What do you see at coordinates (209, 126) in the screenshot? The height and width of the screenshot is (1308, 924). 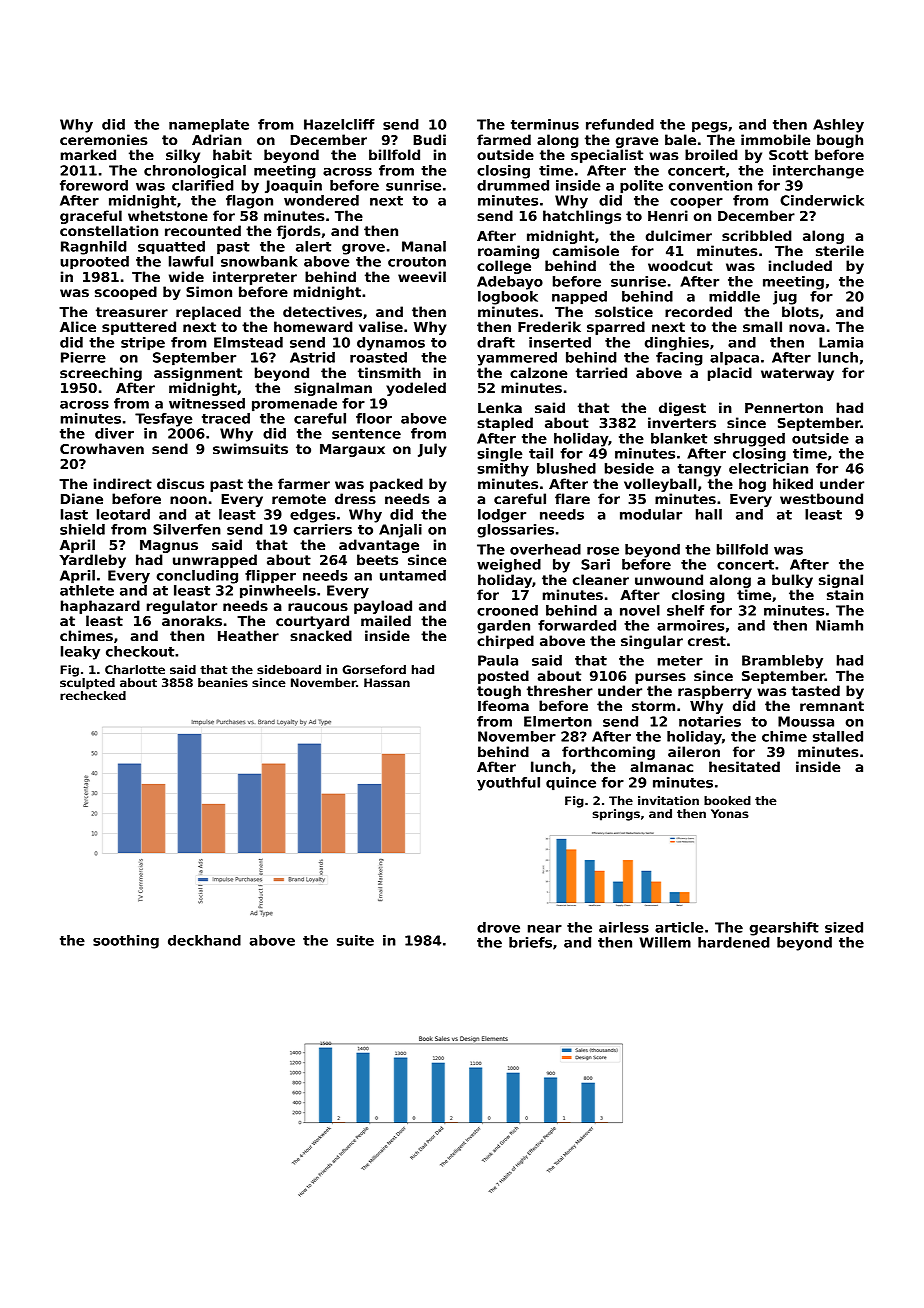 I see `nameplate` at bounding box center [209, 126].
